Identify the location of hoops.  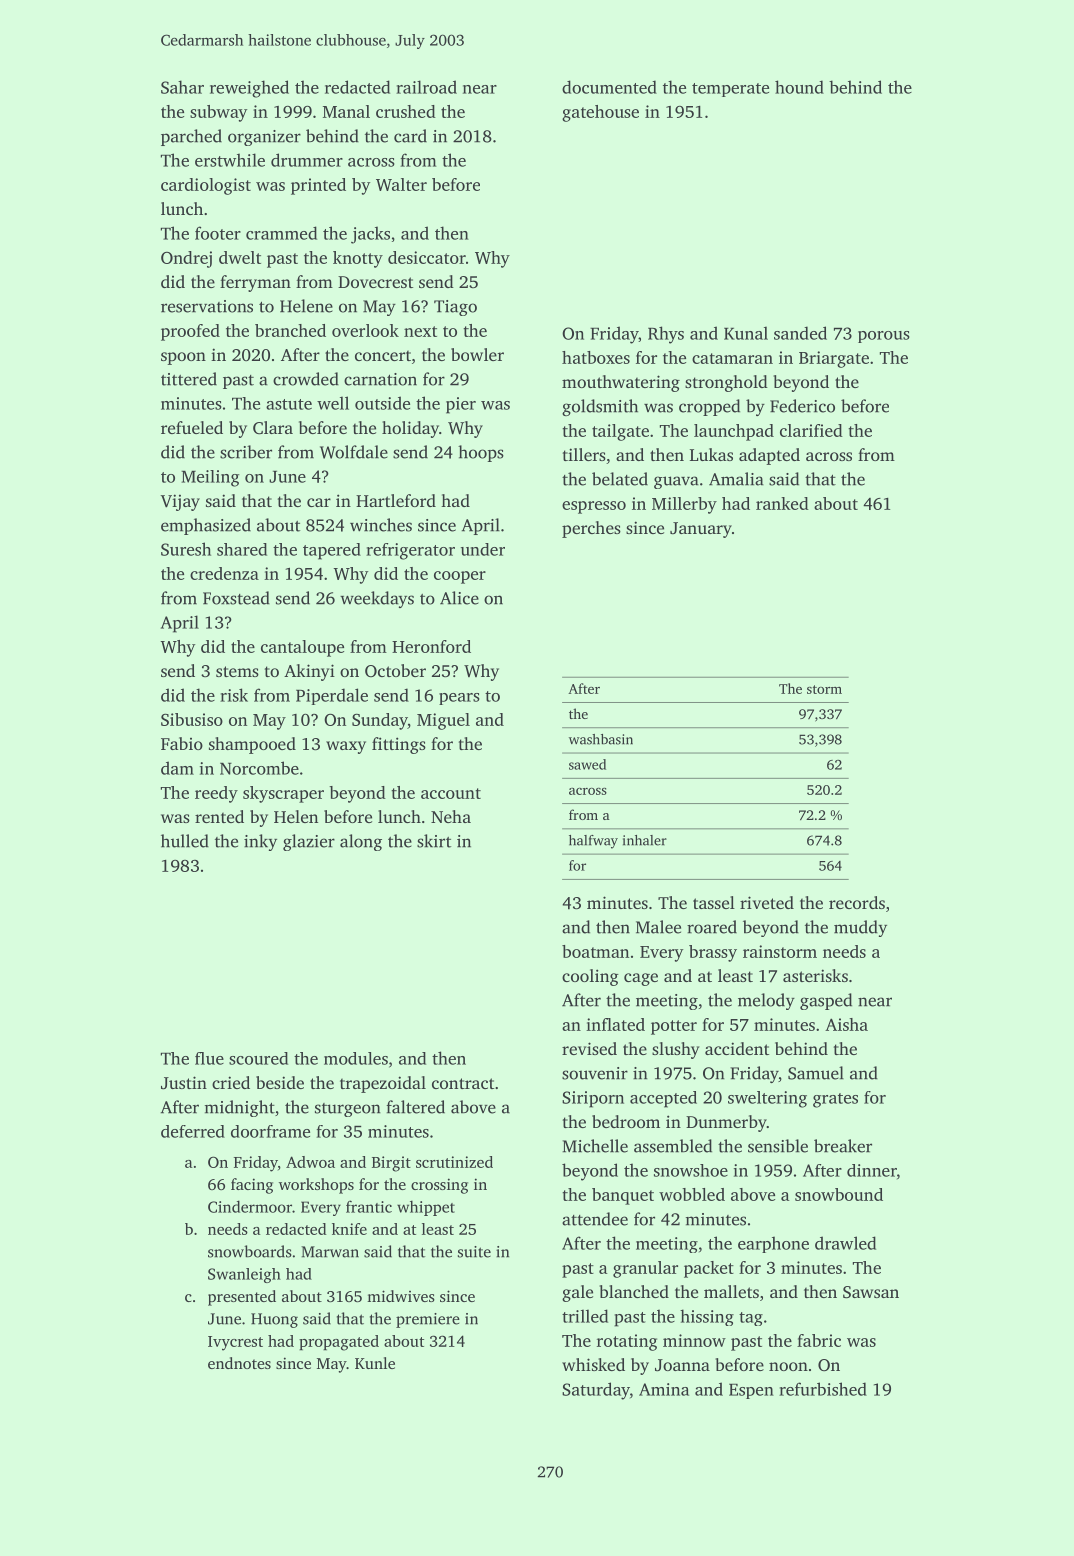
(481, 453).
